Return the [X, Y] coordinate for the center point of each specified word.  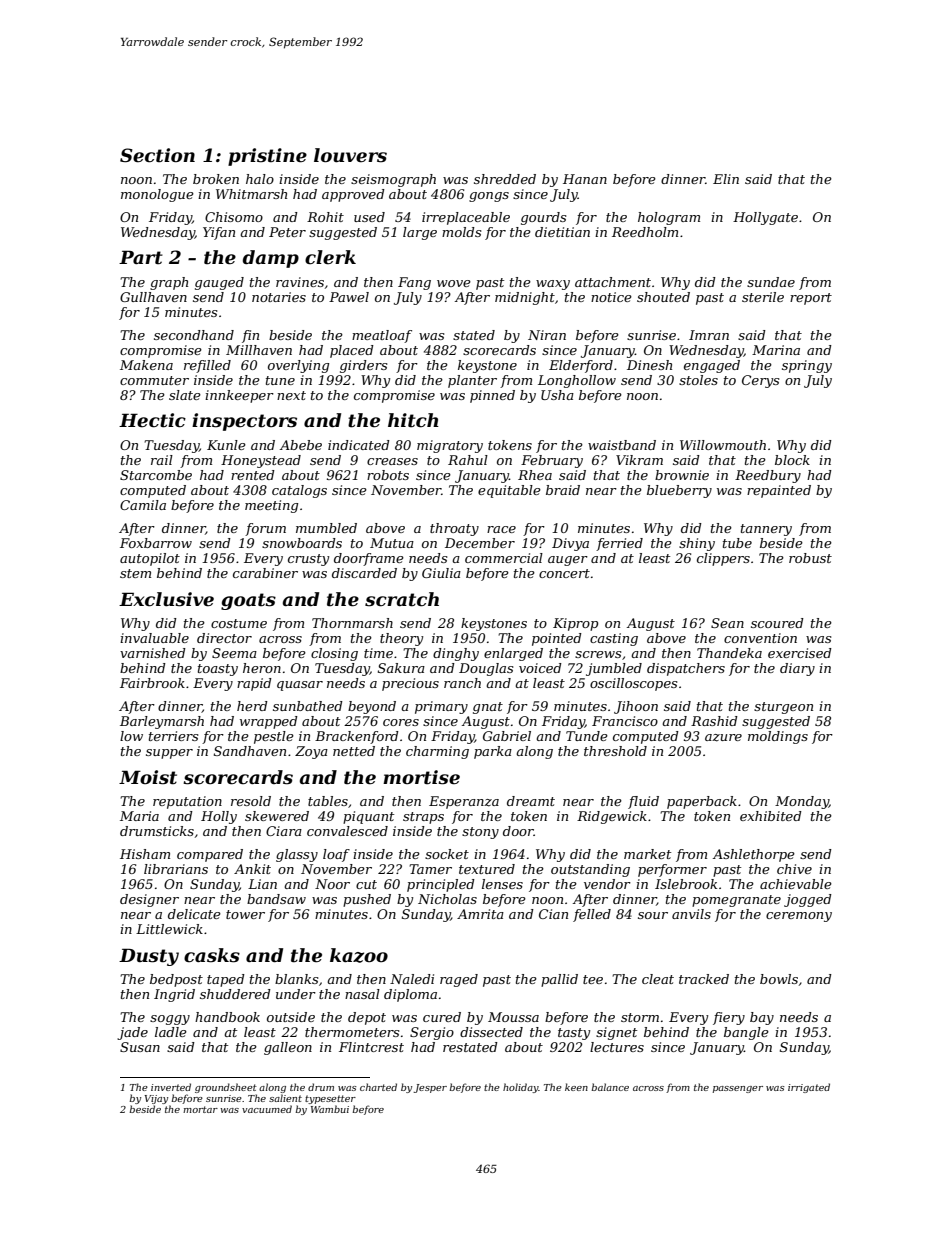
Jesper [430, 1088]
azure [723, 738]
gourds [543, 218]
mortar [200, 1109]
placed [352, 351]
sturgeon [783, 708]
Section [157, 155]
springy [807, 366]
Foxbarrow [156, 543]
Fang [414, 283]
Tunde [587, 736]
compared [210, 855]
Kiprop [575, 624]
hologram [669, 218]
